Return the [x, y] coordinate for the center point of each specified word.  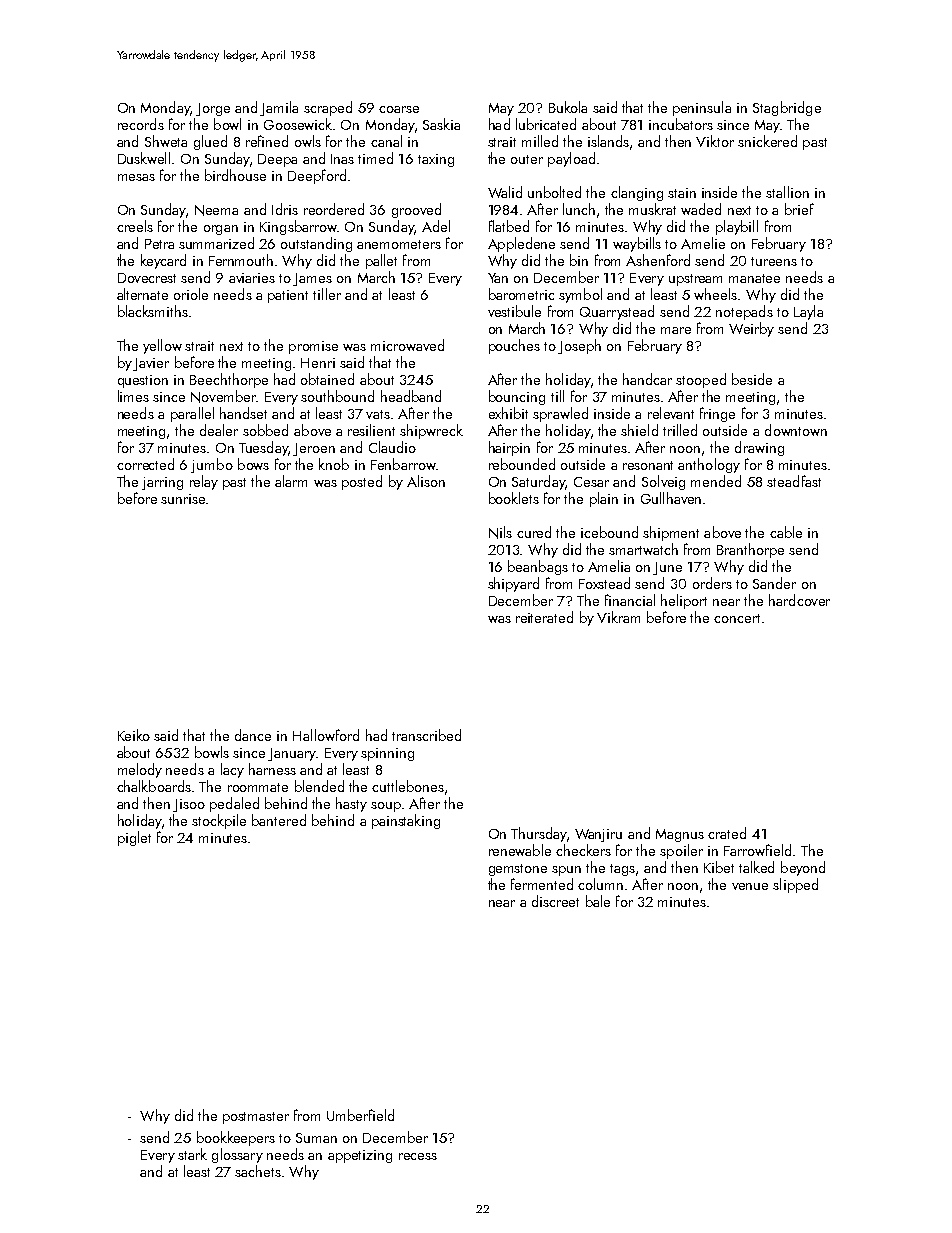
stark [192, 1154]
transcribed [426, 735]
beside [752, 379]
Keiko [134, 735]
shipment [671, 533]
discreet [555, 901]
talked [756, 867]
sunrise [183, 499]
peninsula [702, 108]
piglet [134, 838]
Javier [151, 364]
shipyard [513, 584]
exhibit [508, 413]
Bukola [568, 107]
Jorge [213, 109]
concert [737, 618]
